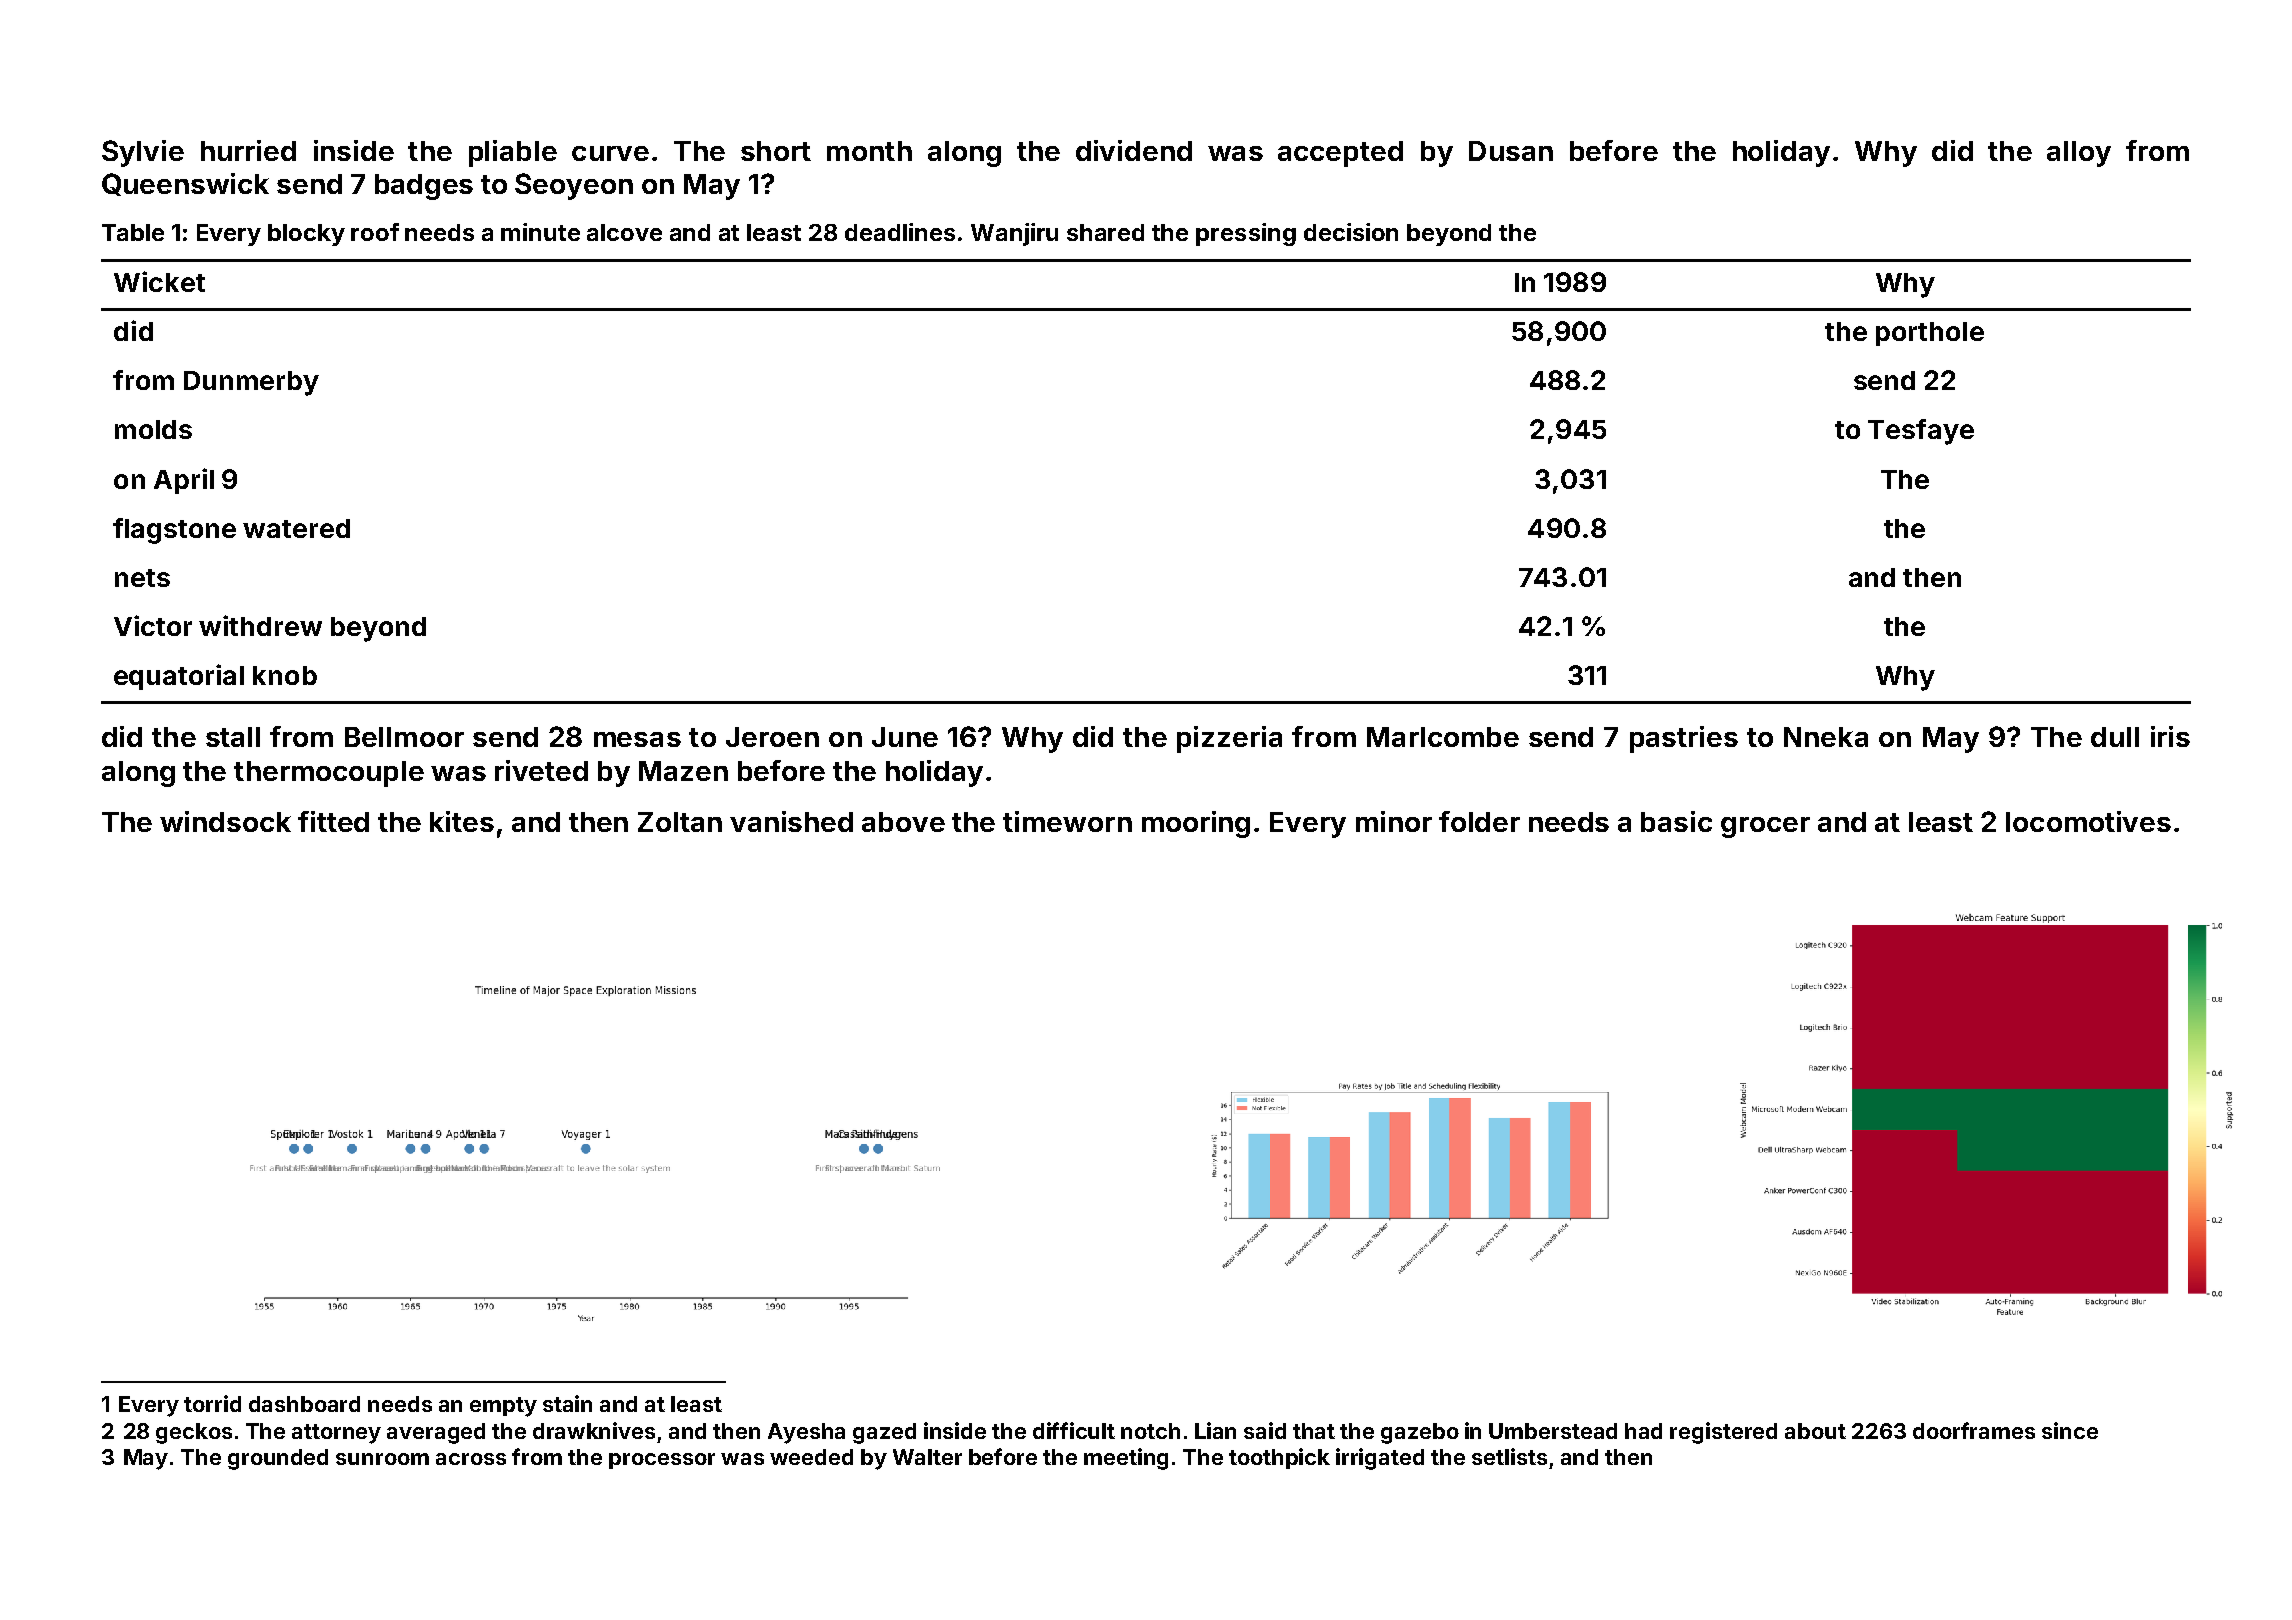 This document has height=1620, width=2292. I want to click on mooring, so click(1196, 824).
